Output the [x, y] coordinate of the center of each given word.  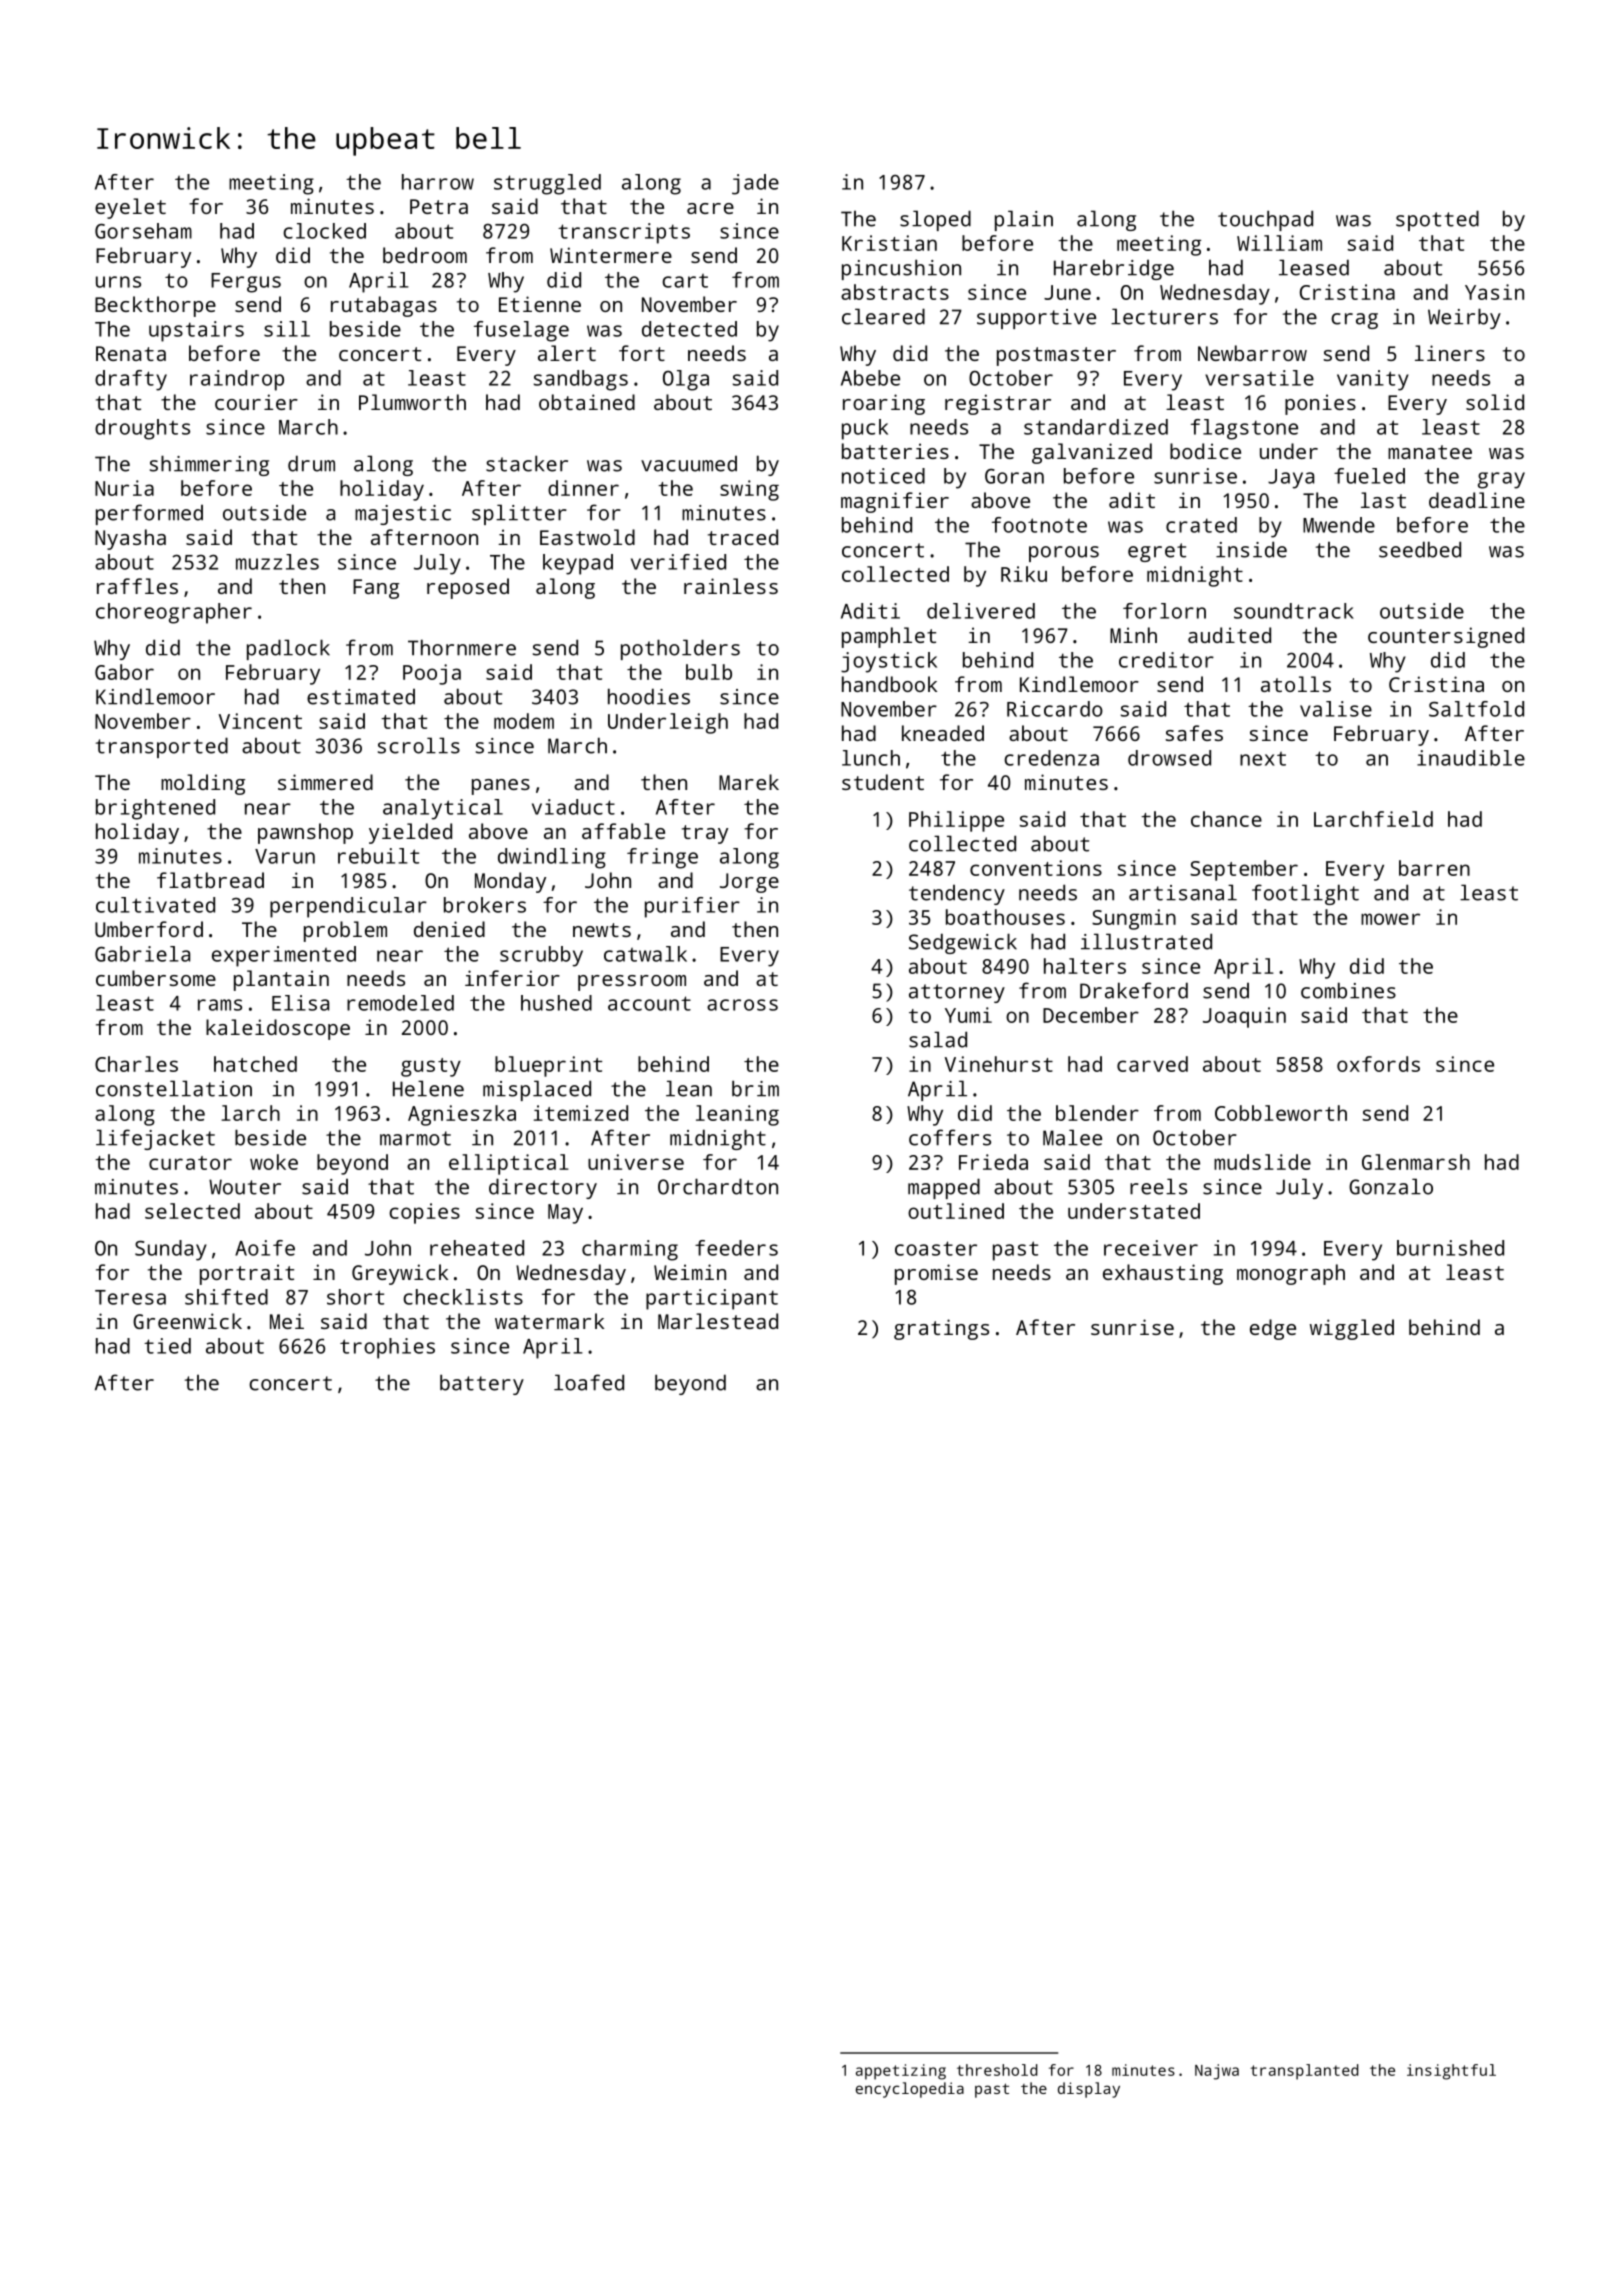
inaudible [1471, 758]
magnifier [895, 502]
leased [1314, 267]
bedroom [425, 255]
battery [482, 1384]
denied [449, 929]
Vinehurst [999, 1064]
